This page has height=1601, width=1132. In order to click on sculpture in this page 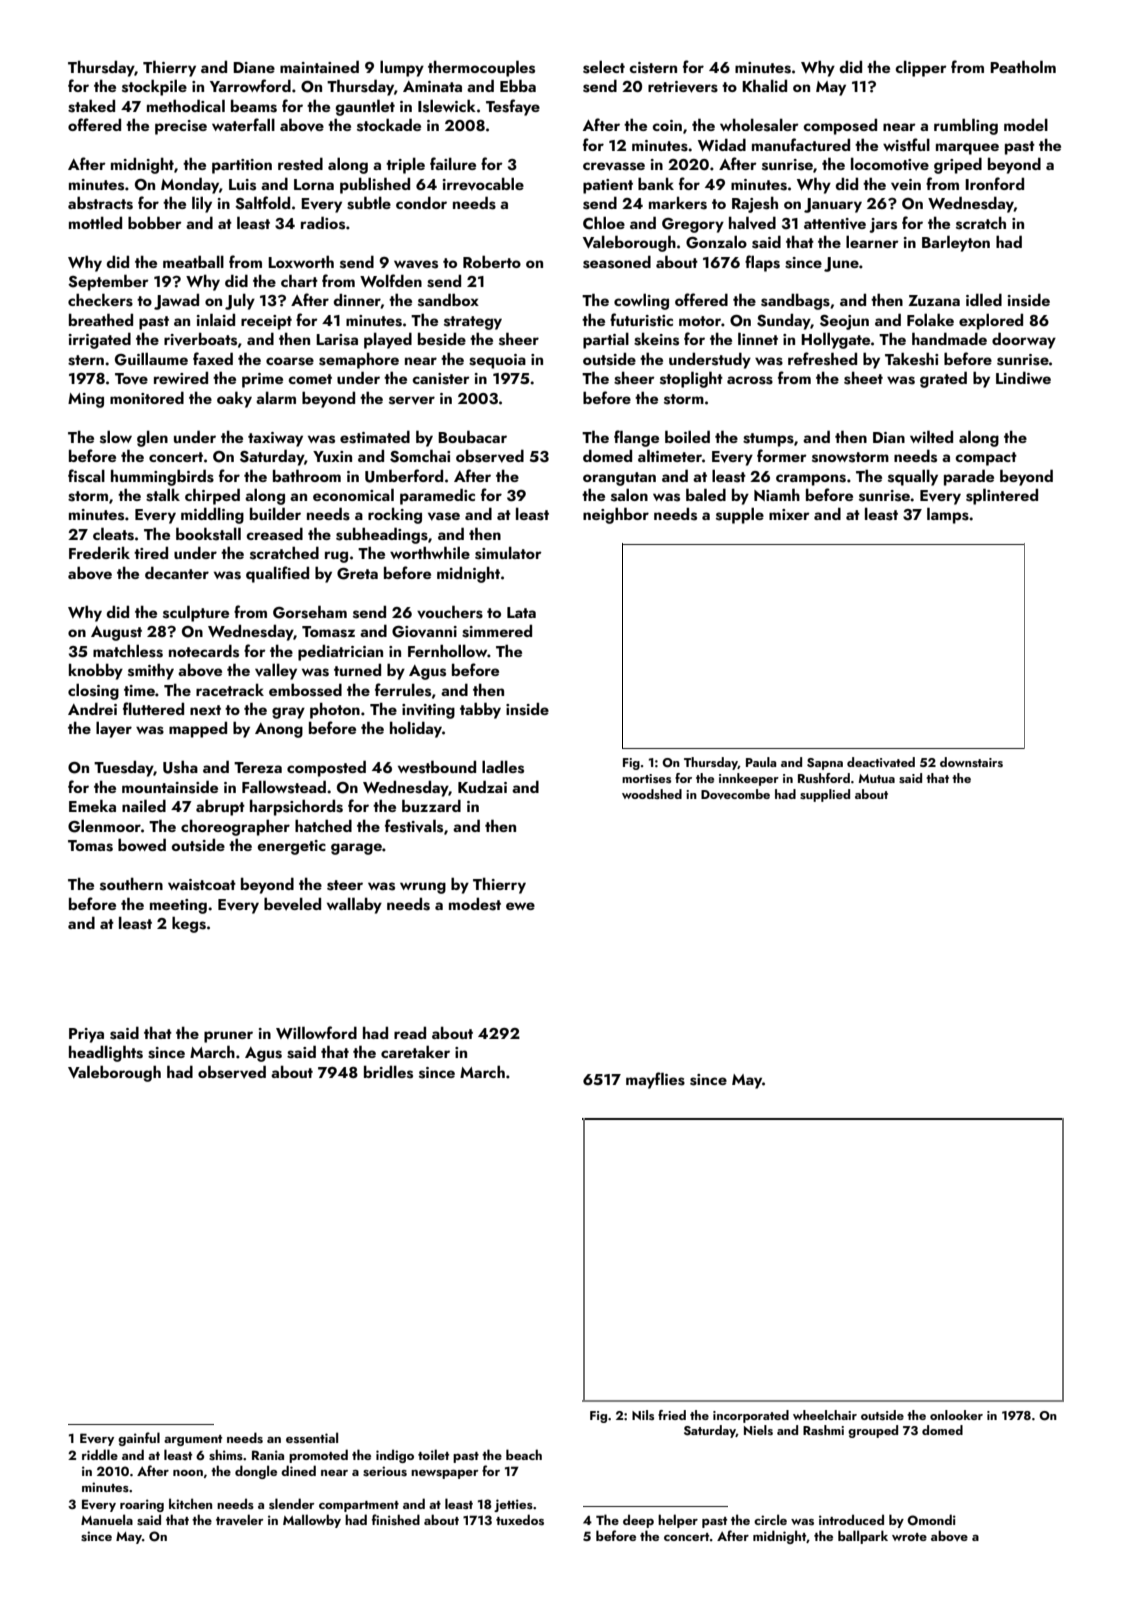, I will do `click(196, 613)`.
